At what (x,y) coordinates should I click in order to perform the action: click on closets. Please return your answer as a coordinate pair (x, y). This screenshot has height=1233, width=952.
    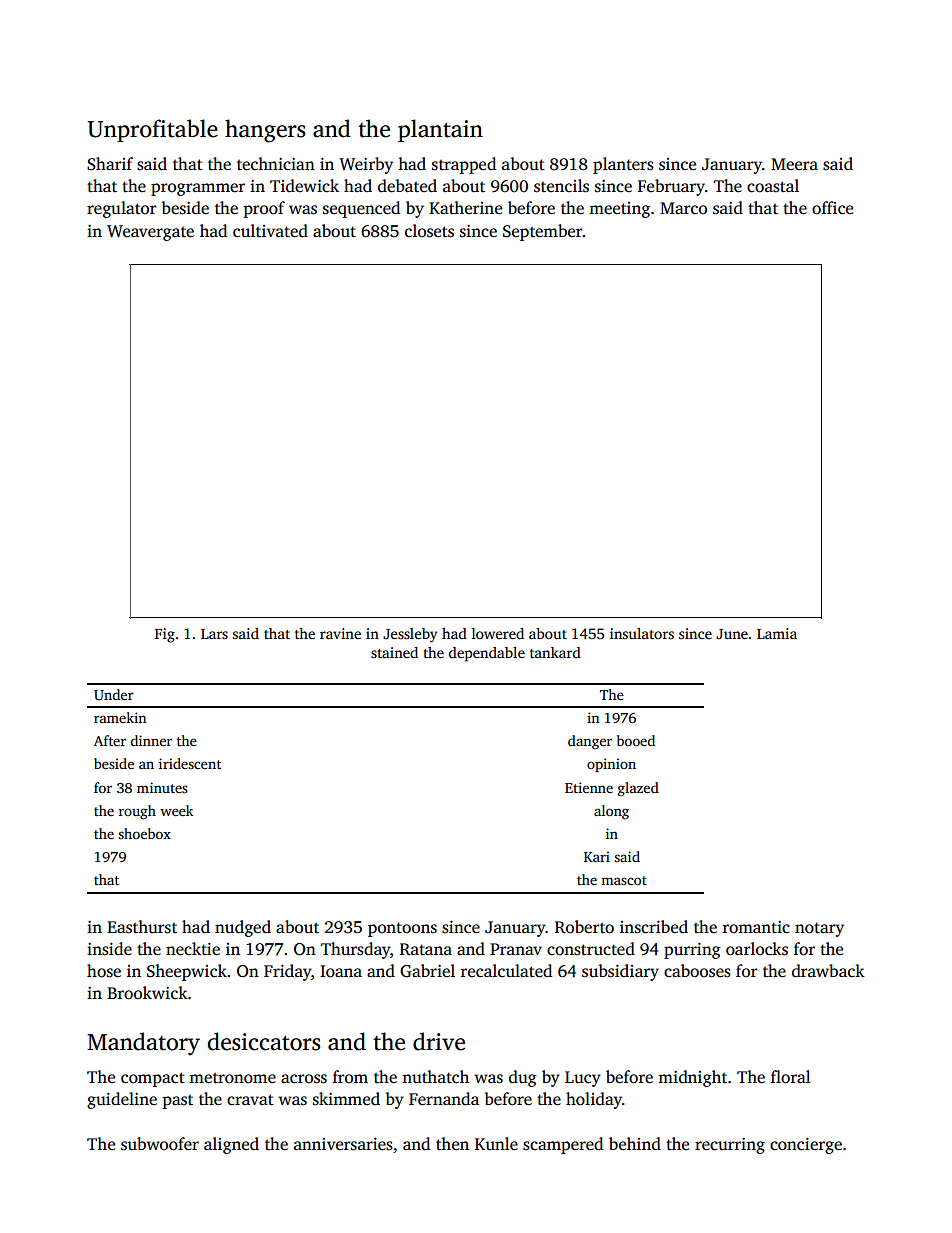
    Looking at the image, I should click on (429, 231).
